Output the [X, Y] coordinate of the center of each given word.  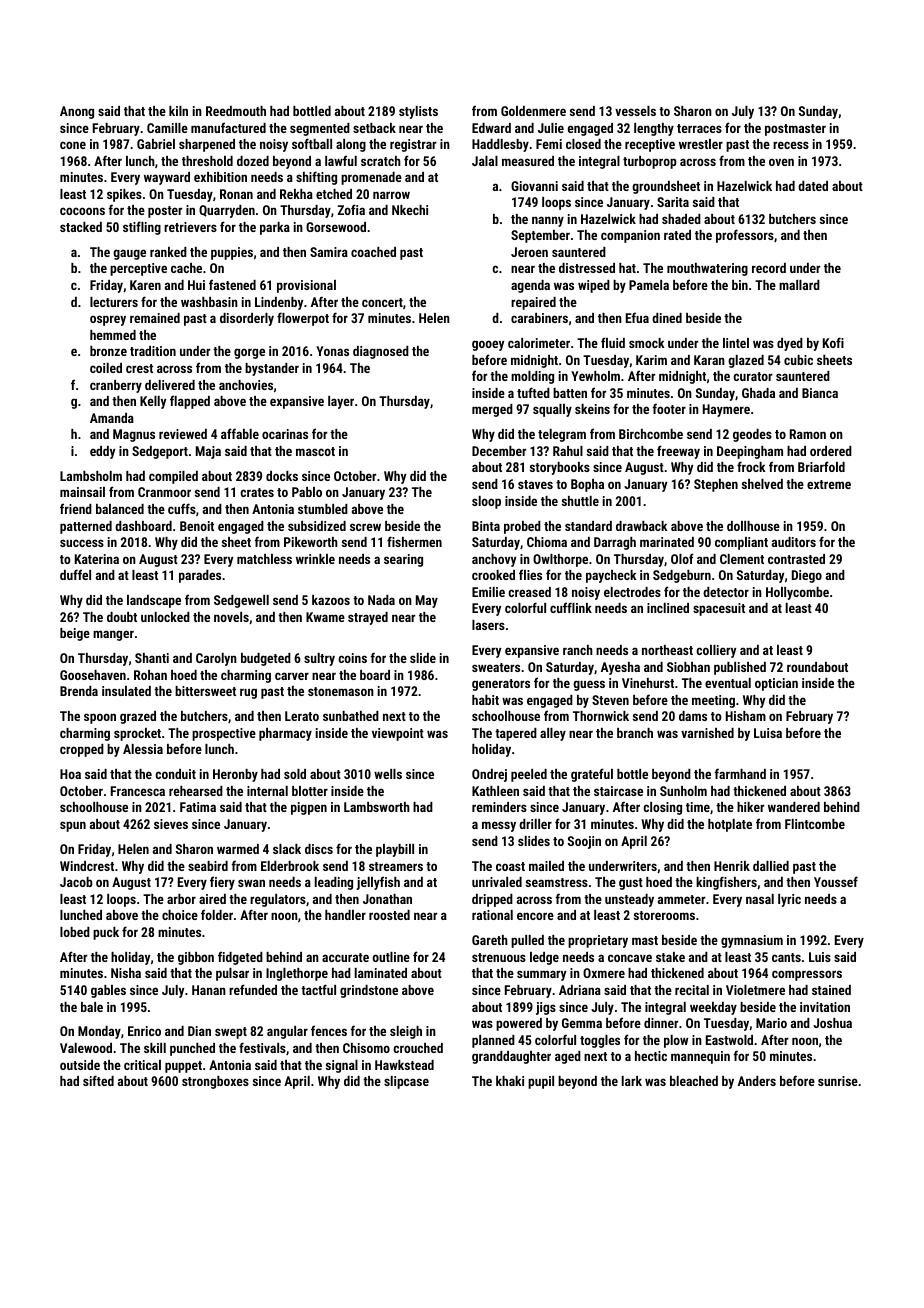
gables [108, 991]
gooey [488, 345]
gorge [249, 353]
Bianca [820, 393]
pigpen [309, 808]
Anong [77, 112]
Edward [491, 128]
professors [745, 236]
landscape [154, 601]
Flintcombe [815, 824]
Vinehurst [648, 683]
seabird [208, 866]
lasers [488, 625]
